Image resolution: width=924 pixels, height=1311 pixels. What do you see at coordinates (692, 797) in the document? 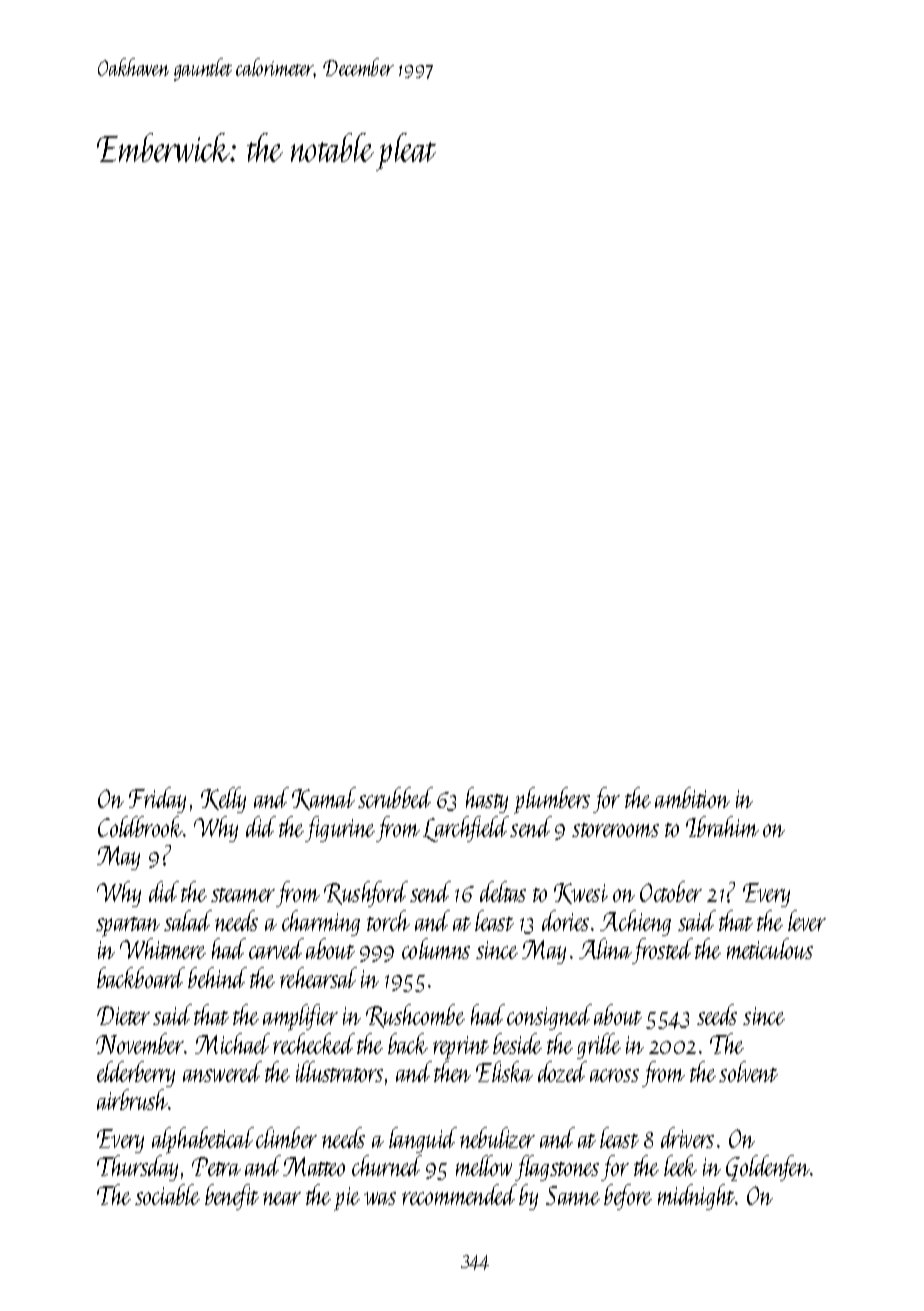
I see `ambition` at bounding box center [692, 797].
